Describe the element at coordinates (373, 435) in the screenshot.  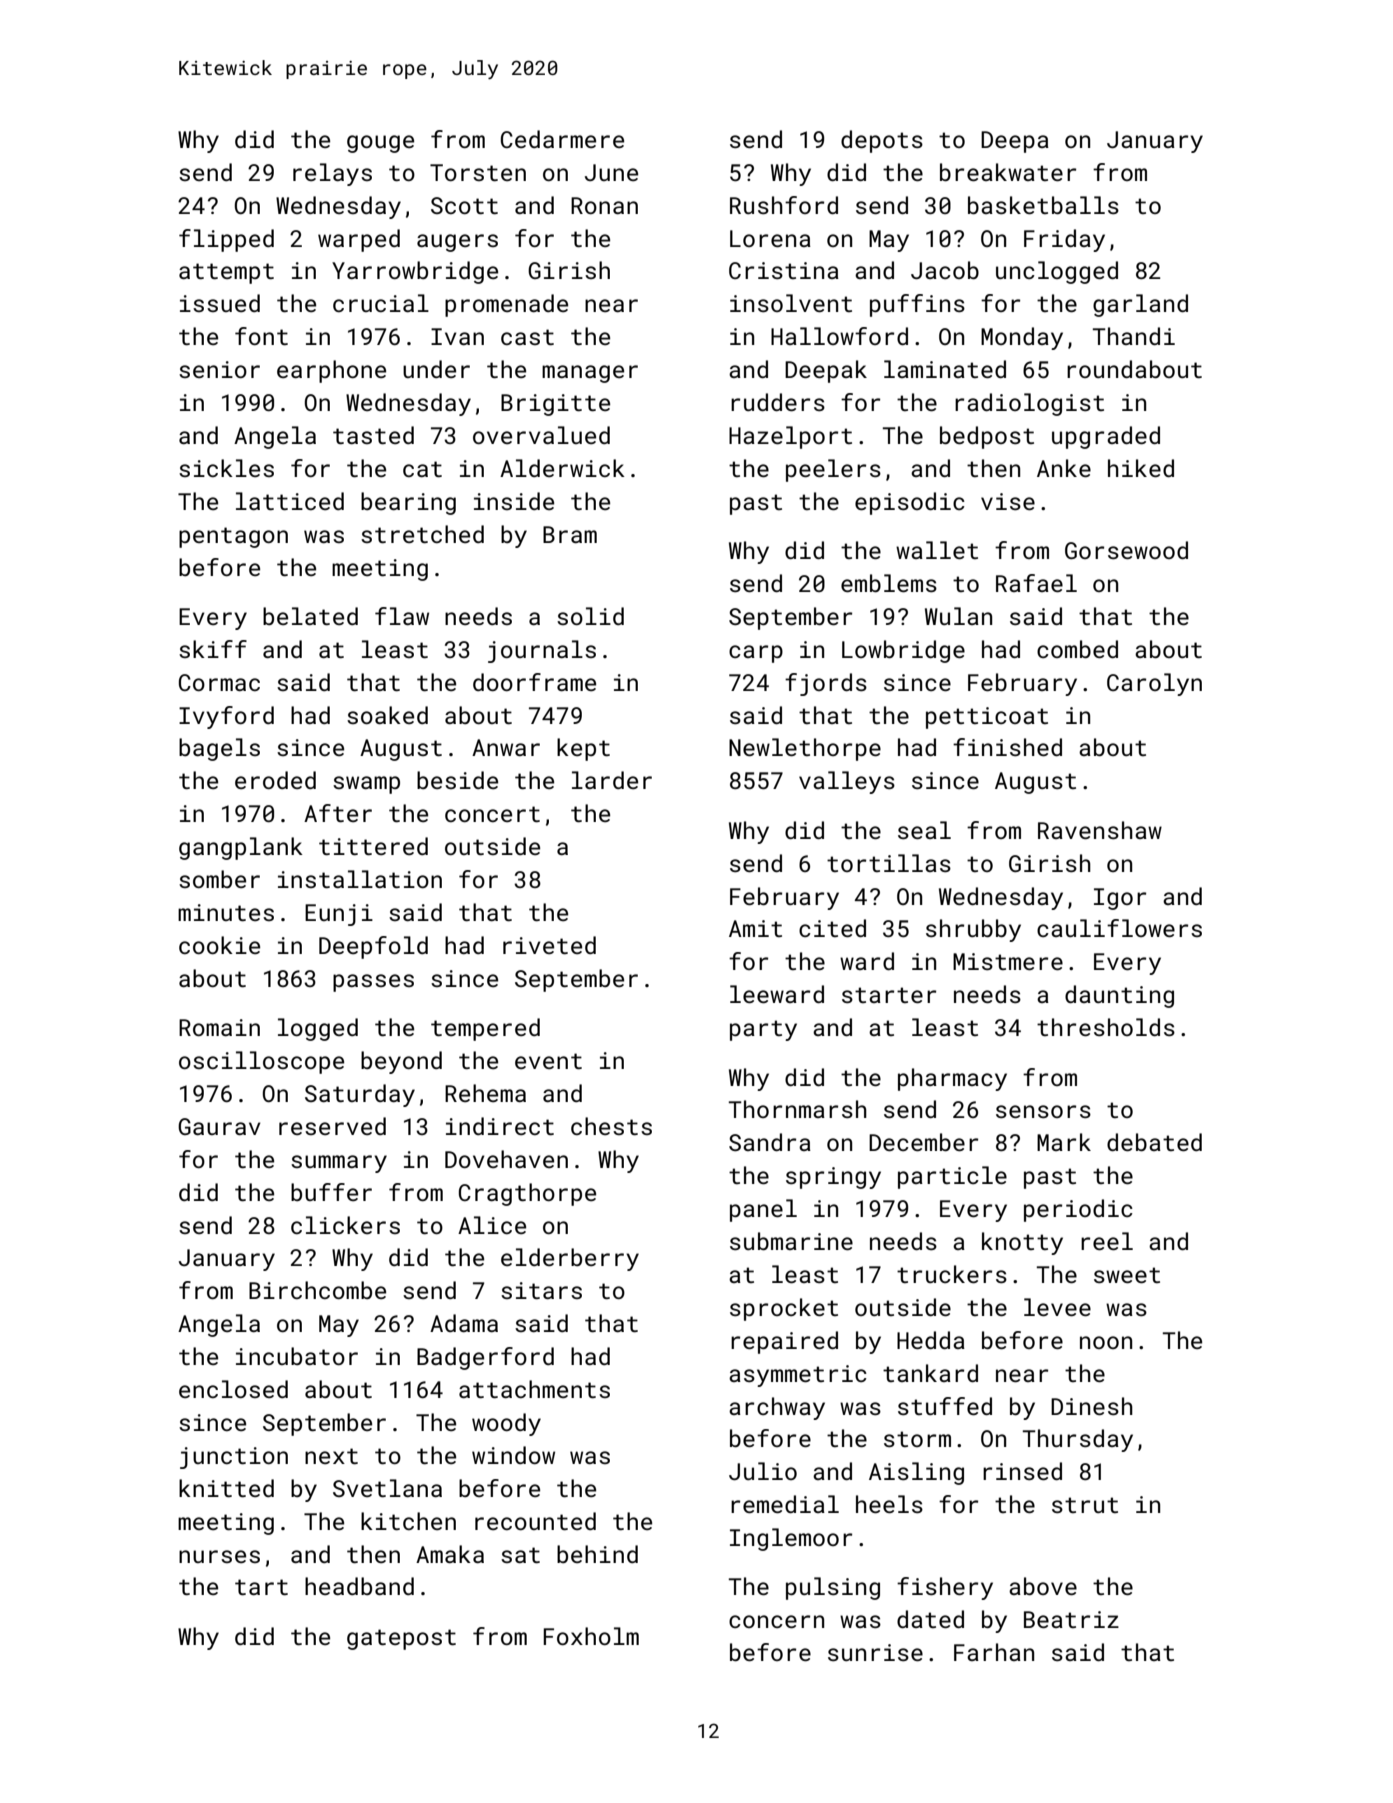
I see `tasted` at that location.
